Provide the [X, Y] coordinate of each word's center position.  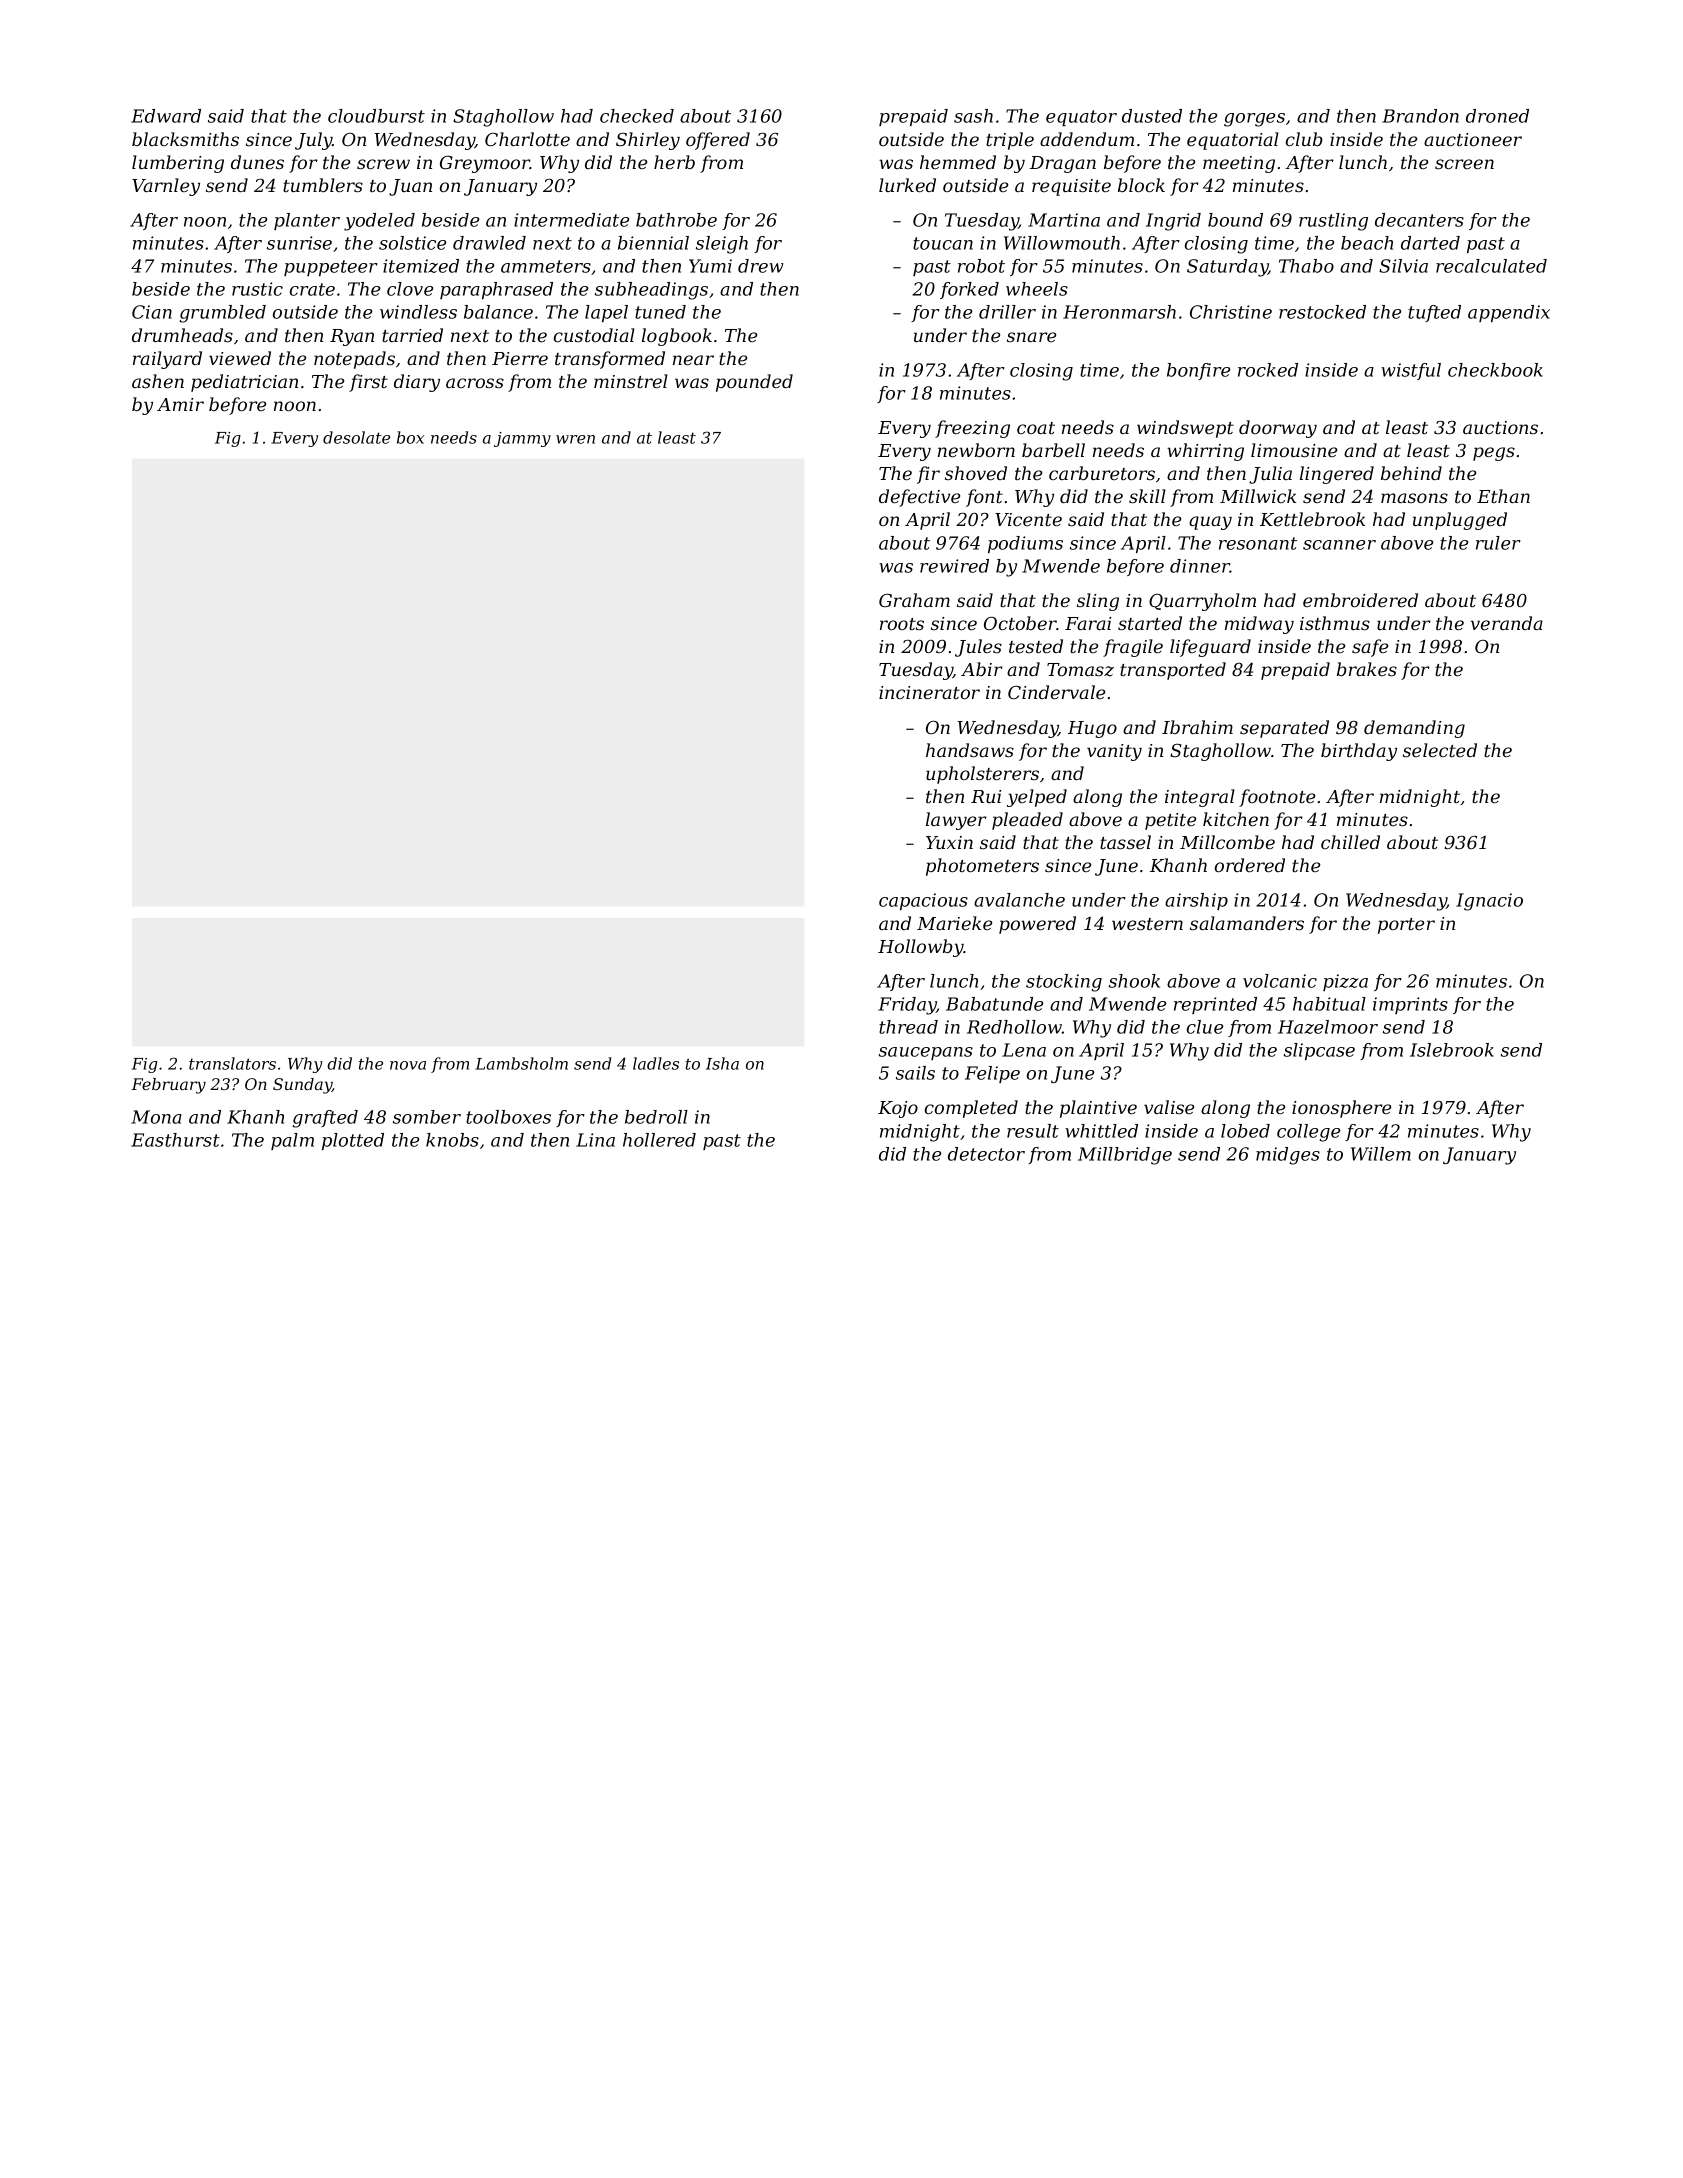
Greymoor [485, 164]
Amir [180, 404]
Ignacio [1489, 902]
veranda [1507, 623]
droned [1497, 116]
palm [292, 1141]
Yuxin [949, 842]
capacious [923, 901]
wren [575, 439]
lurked [907, 185]
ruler [1498, 543]
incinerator [929, 692]
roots [902, 624]
